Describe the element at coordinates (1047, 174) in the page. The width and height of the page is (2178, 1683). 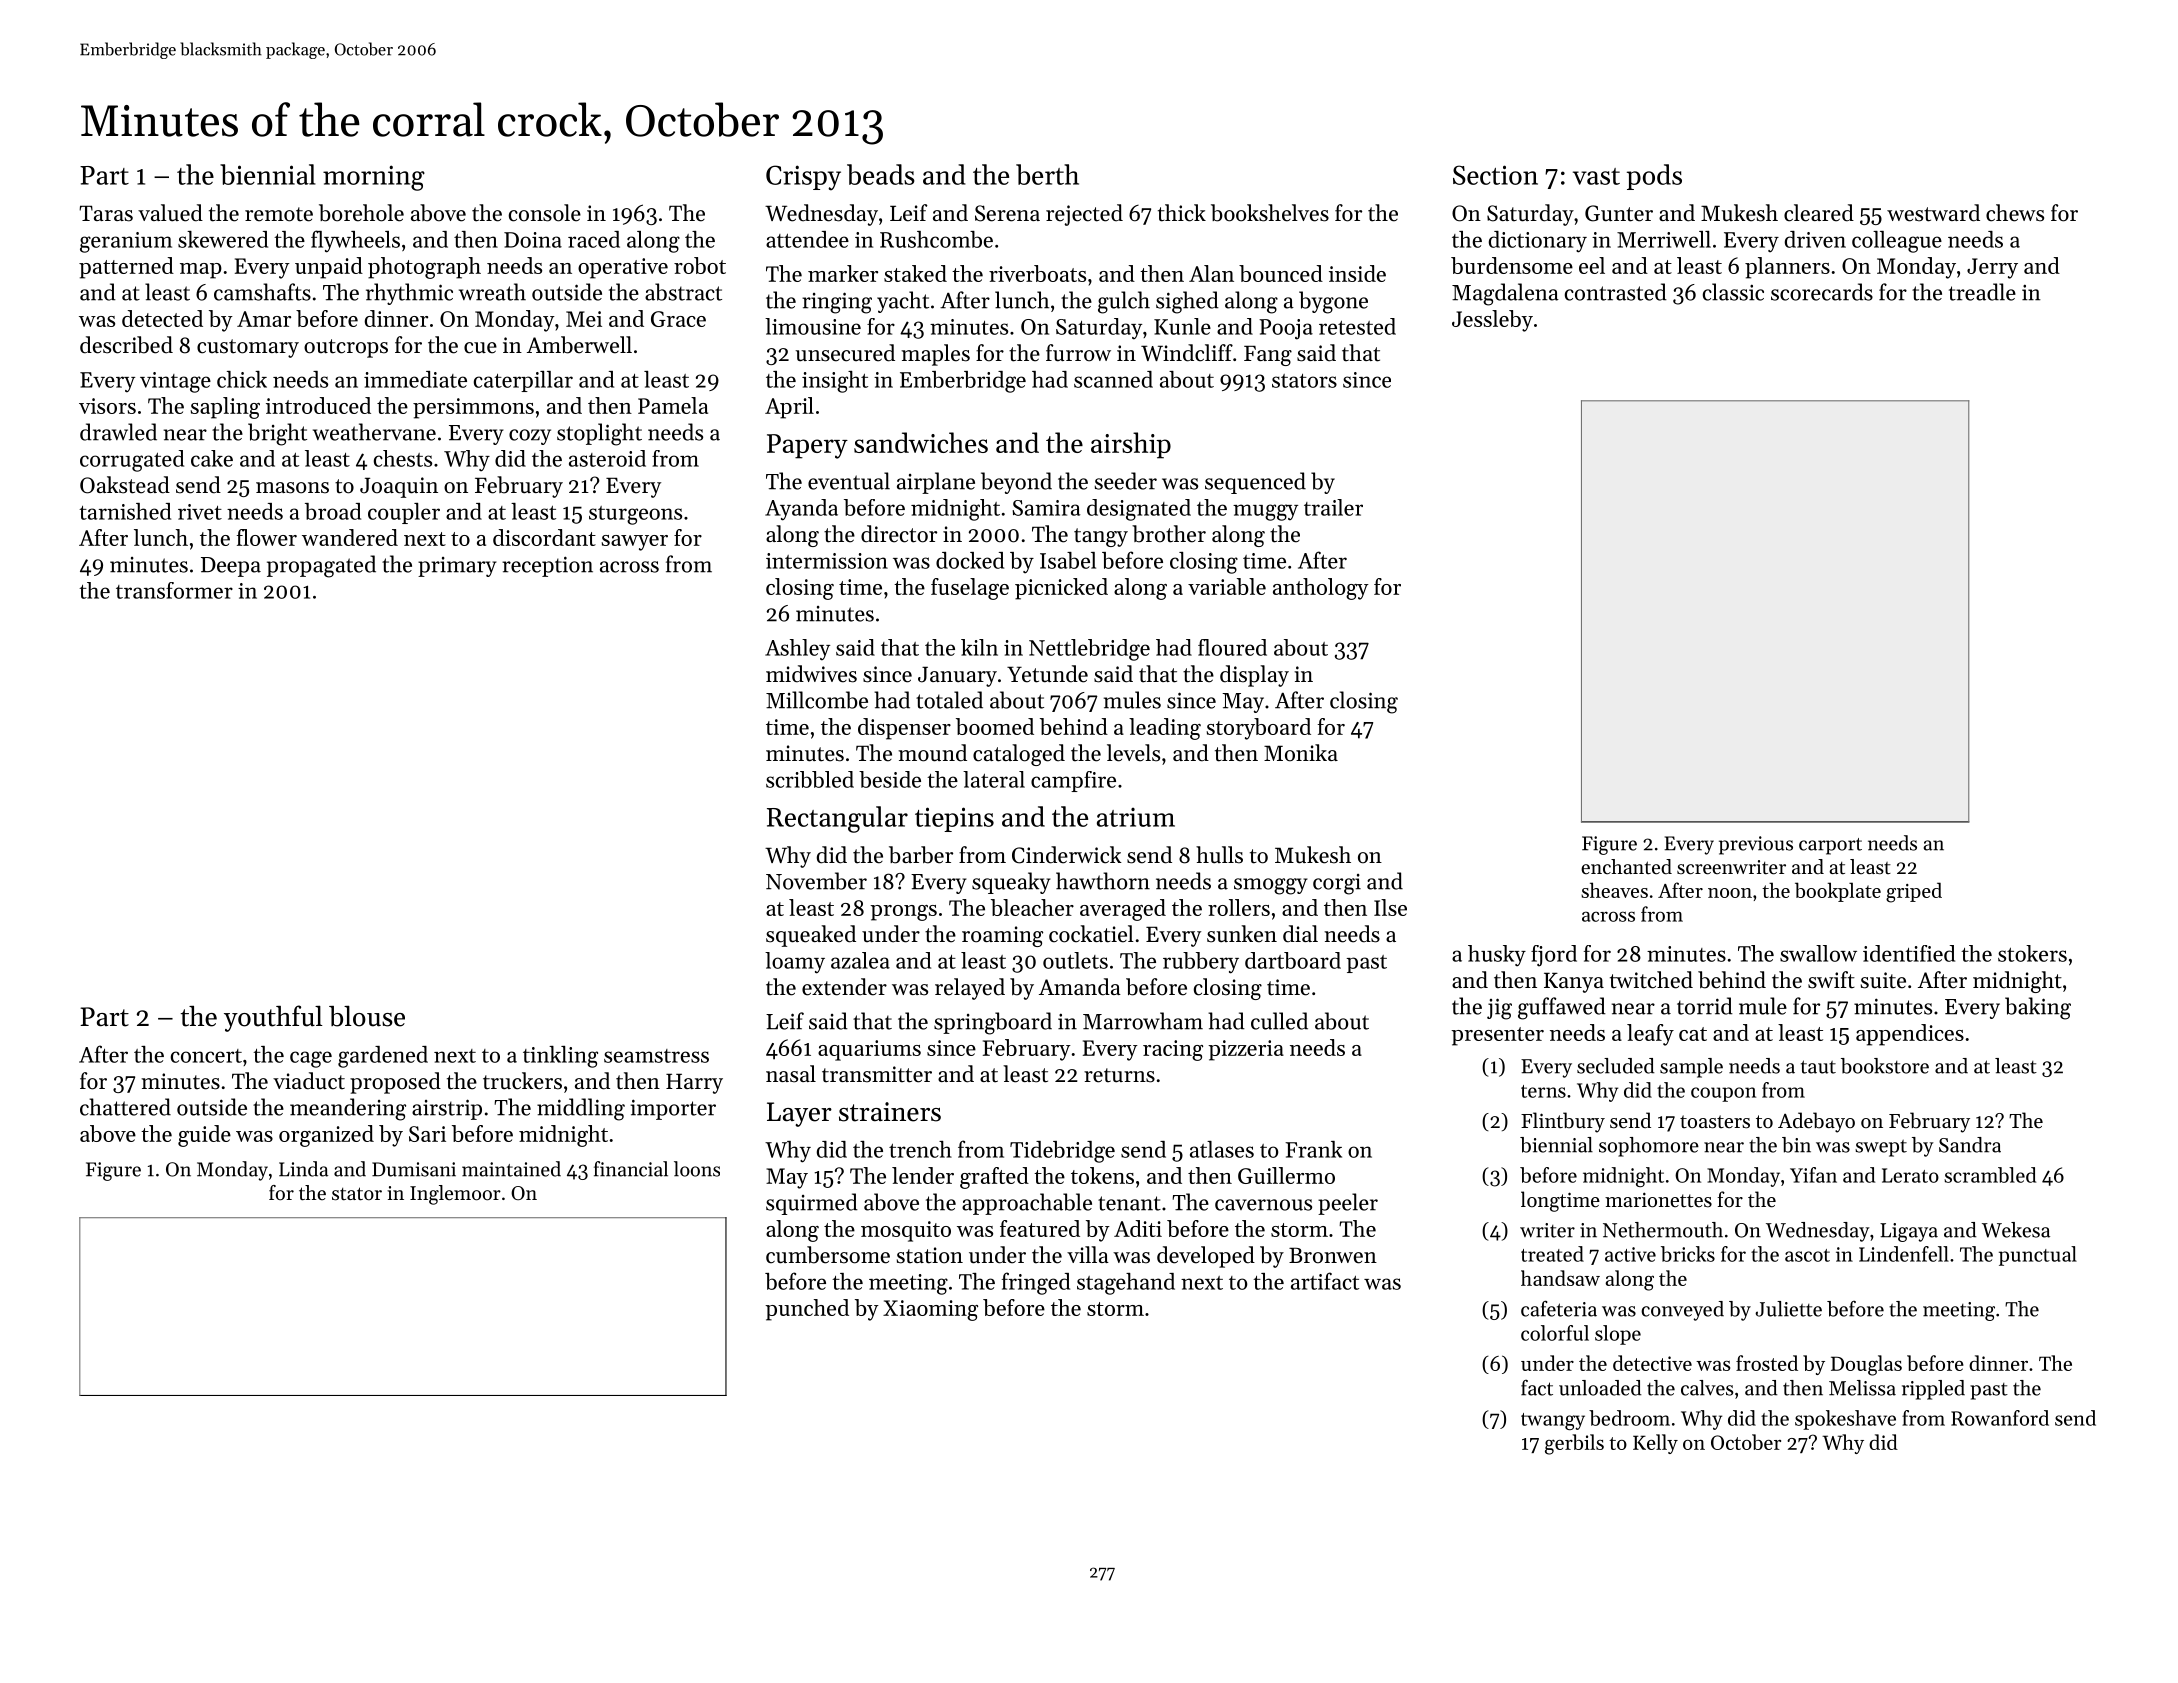
I see `berth` at that location.
